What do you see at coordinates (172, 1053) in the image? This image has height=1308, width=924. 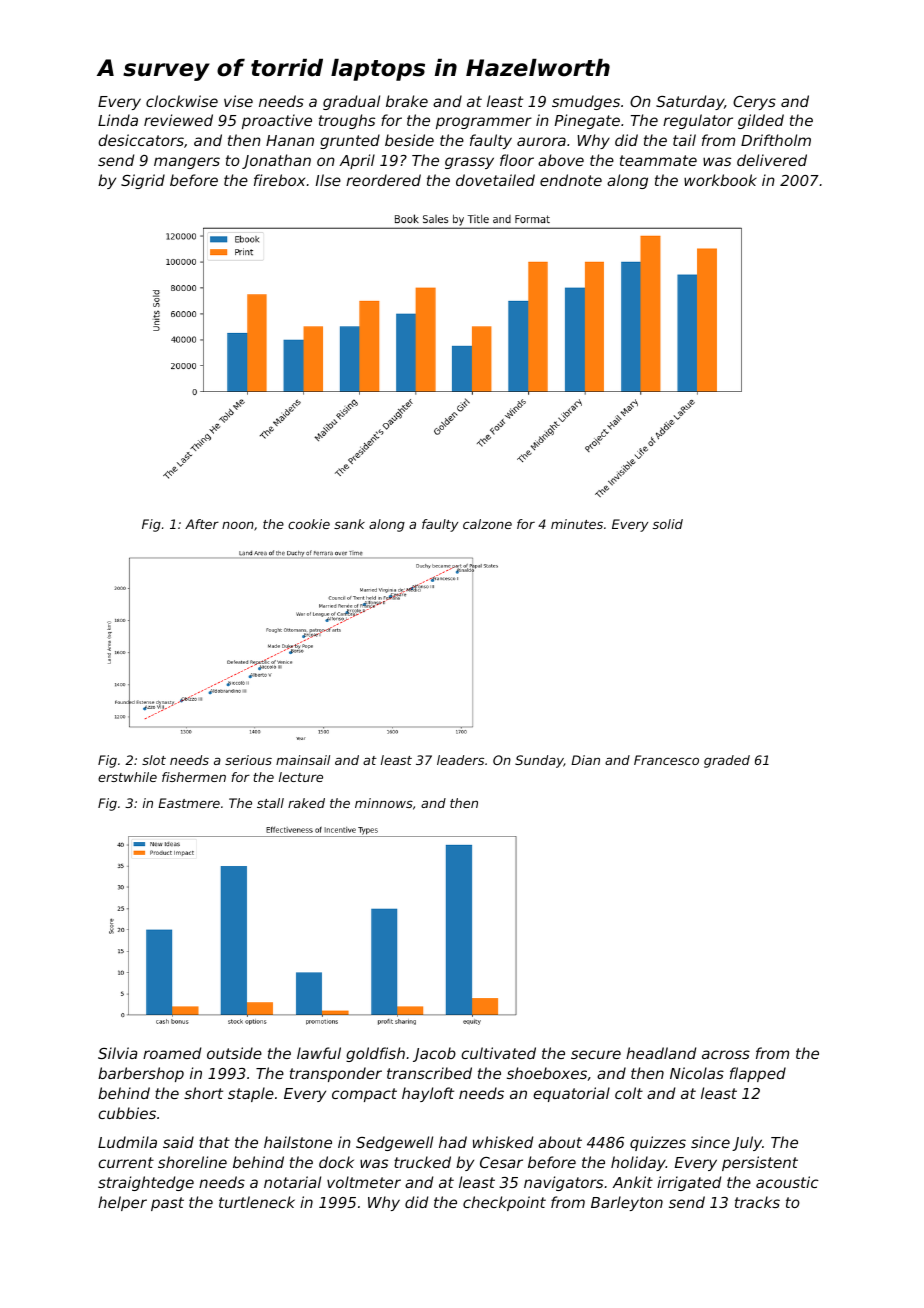 I see `roamed` at bounding box center [172, 1053].
